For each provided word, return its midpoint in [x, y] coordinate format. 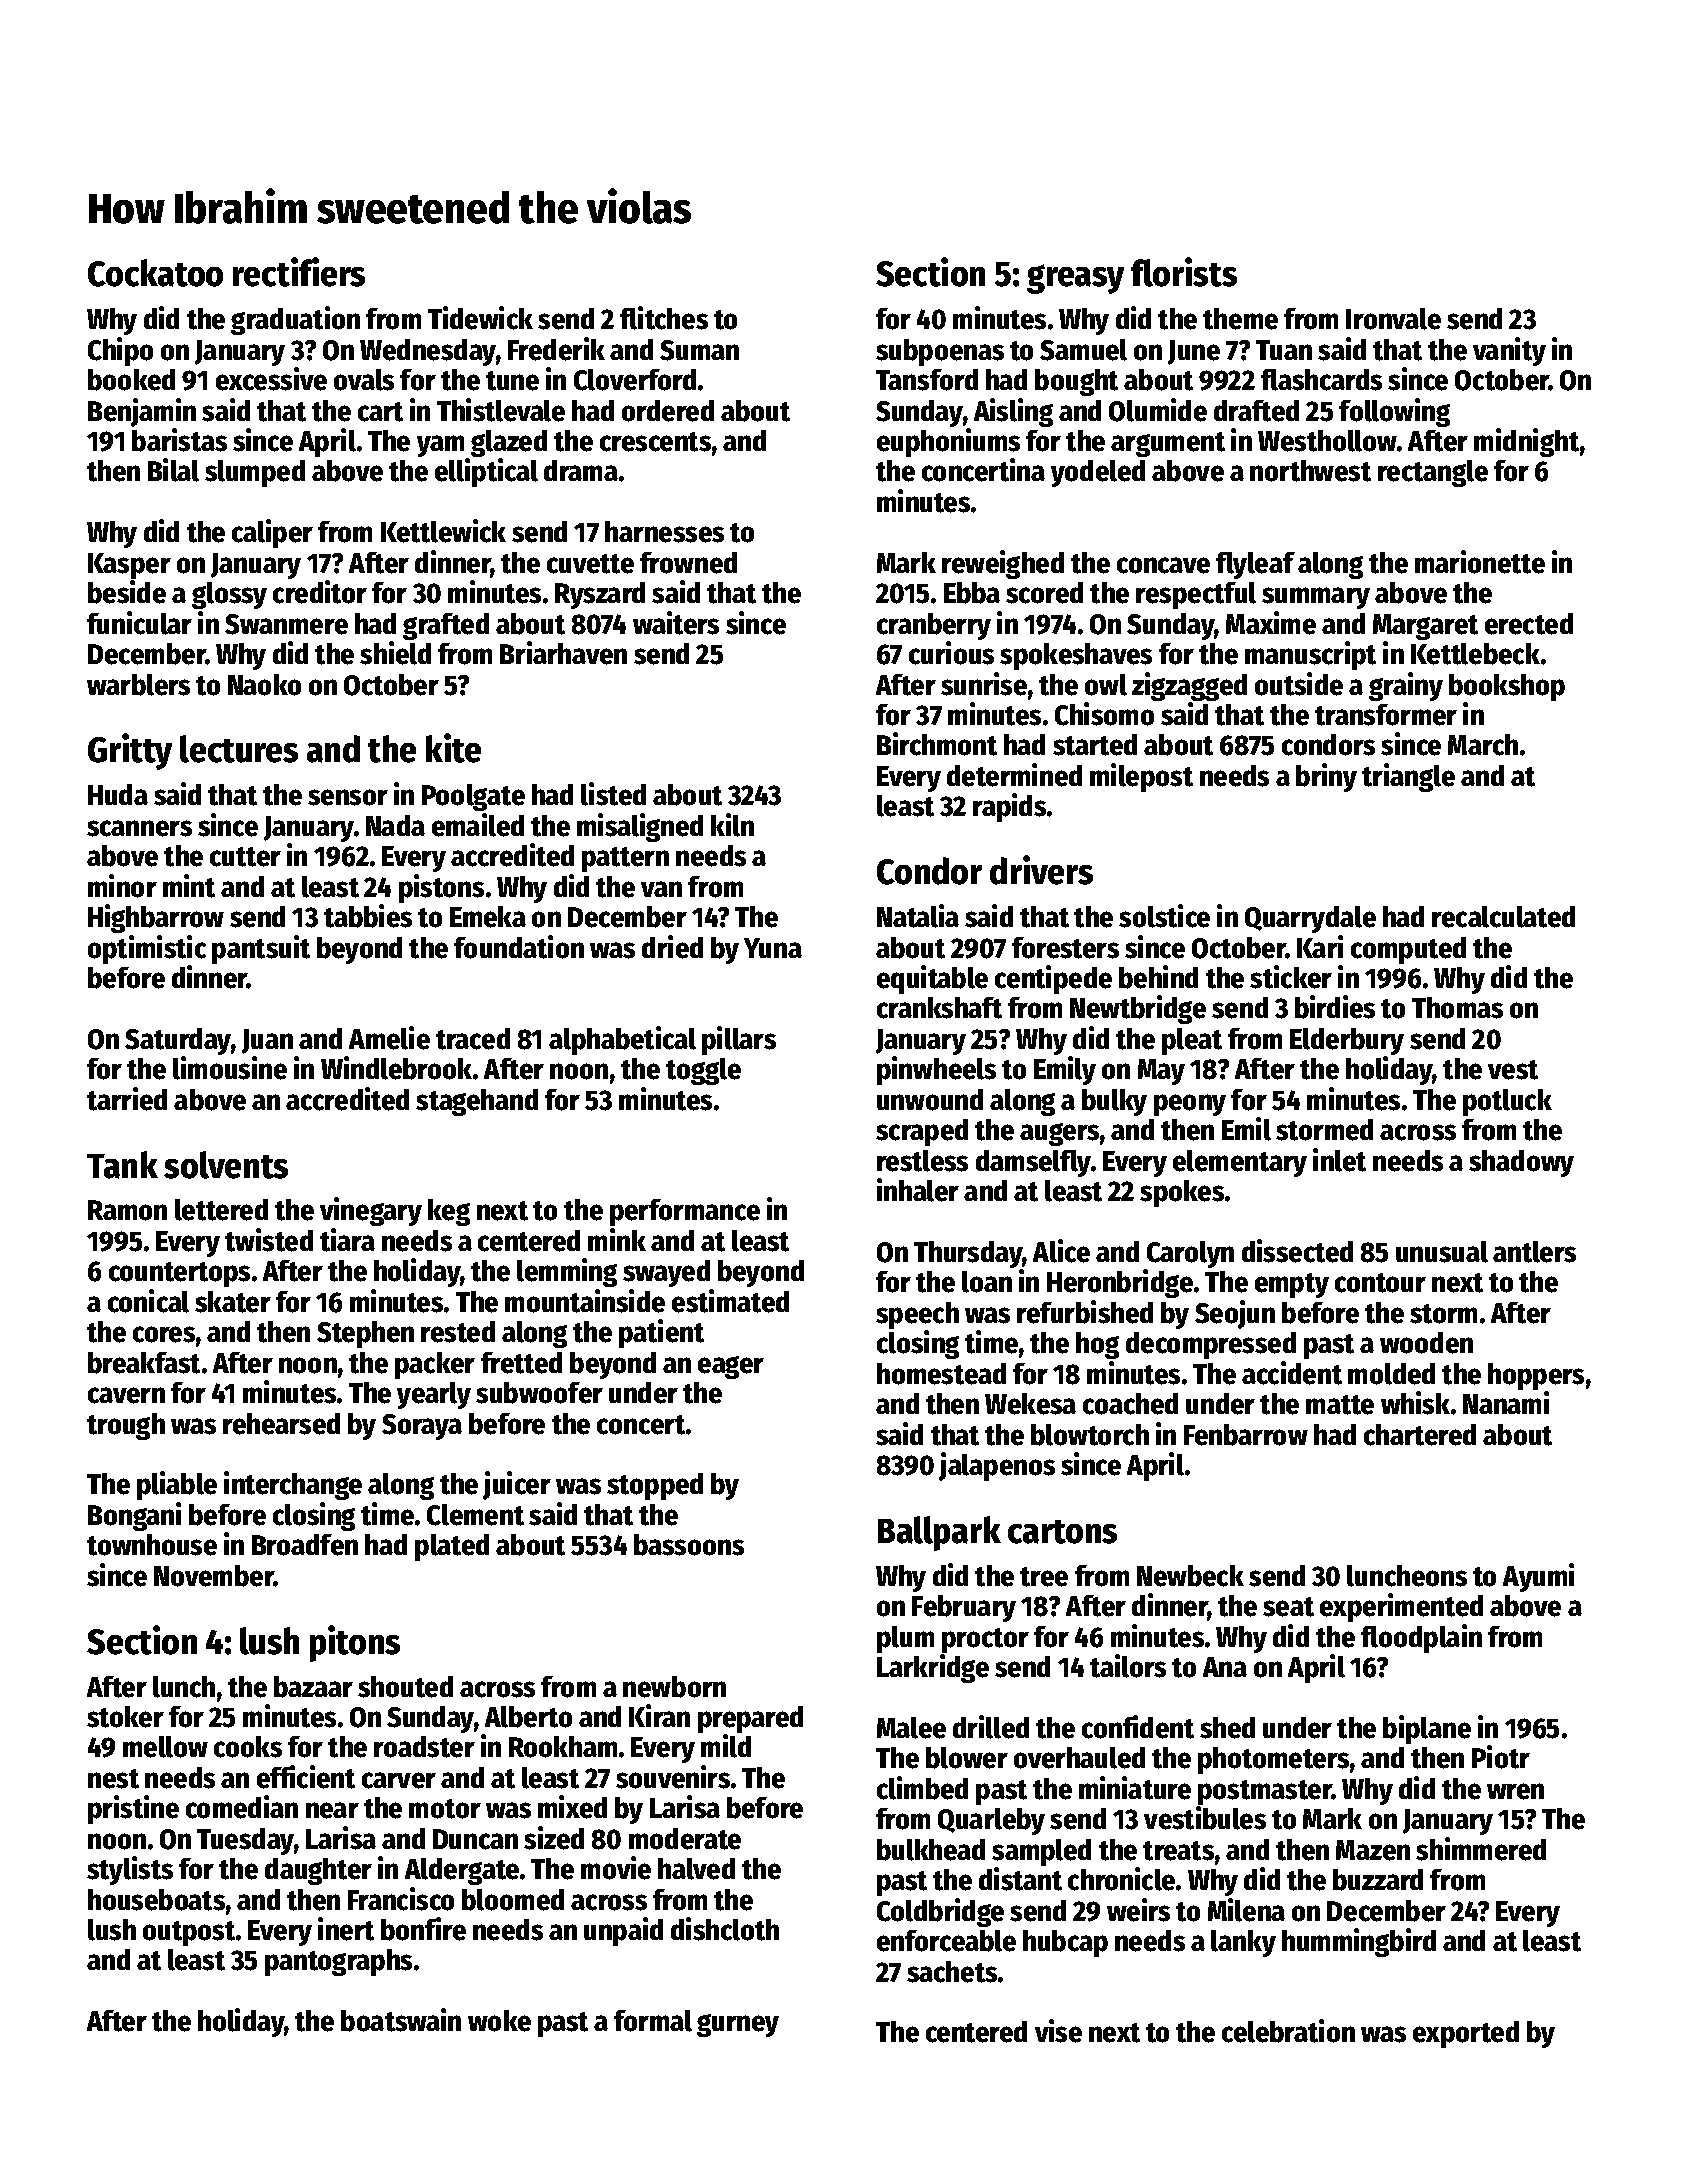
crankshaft [939, 1008]
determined [1014, 775]
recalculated [1503, 917]
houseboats [156, 1900]
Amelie [389, 1038]
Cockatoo [155, 273]
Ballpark [939, 1533]
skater [233, 1302]
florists [1184, 272]
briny [1326, 777]
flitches [664, 318]
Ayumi [1538, 1577]
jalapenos [997, 1466]
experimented [1401, 1607]
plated [452, 1547]
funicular [139, 623]
